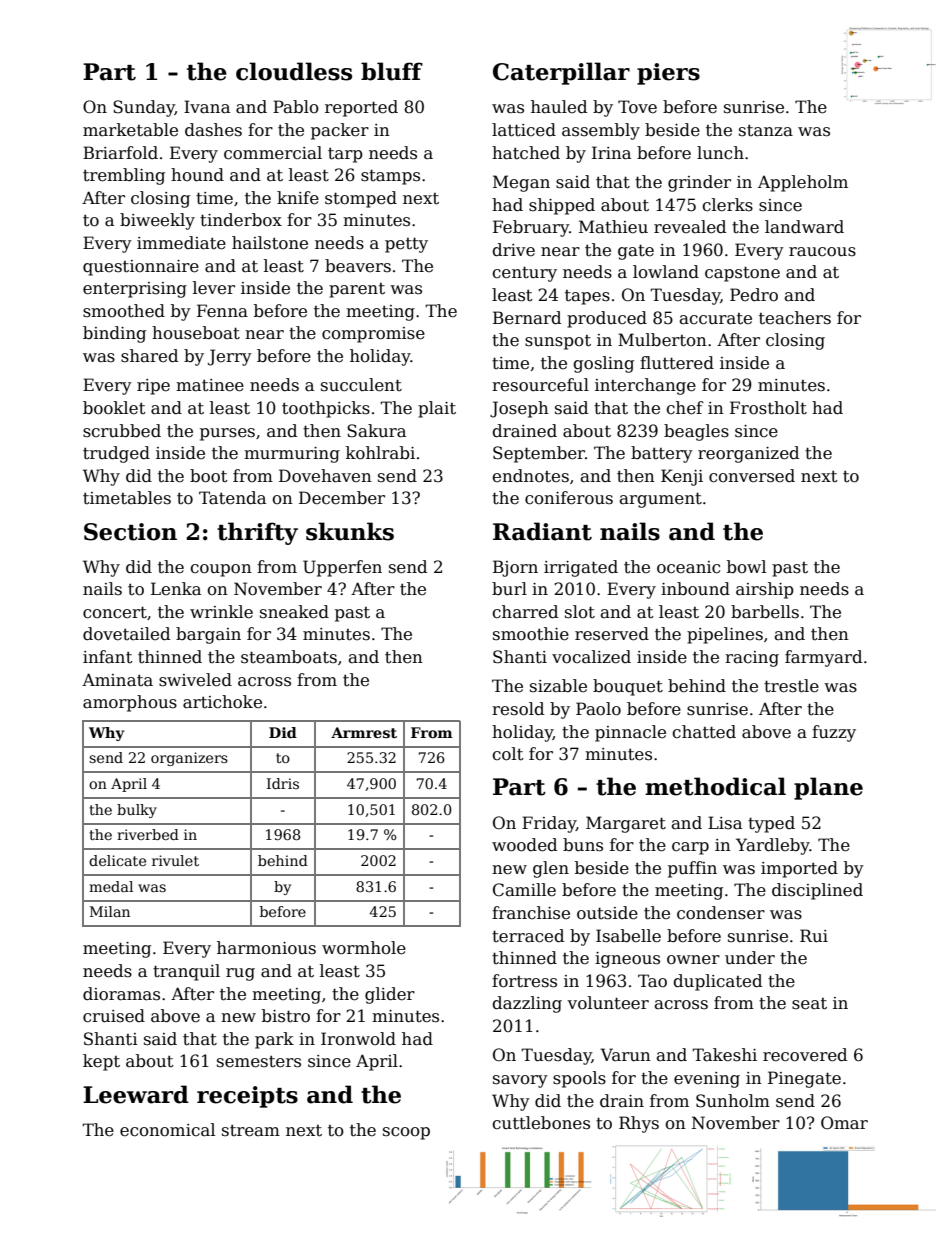  What do you see at coordinates (406, 1133) in the screenshot?
I see `scoop` at bounding box center [406, 1133].
